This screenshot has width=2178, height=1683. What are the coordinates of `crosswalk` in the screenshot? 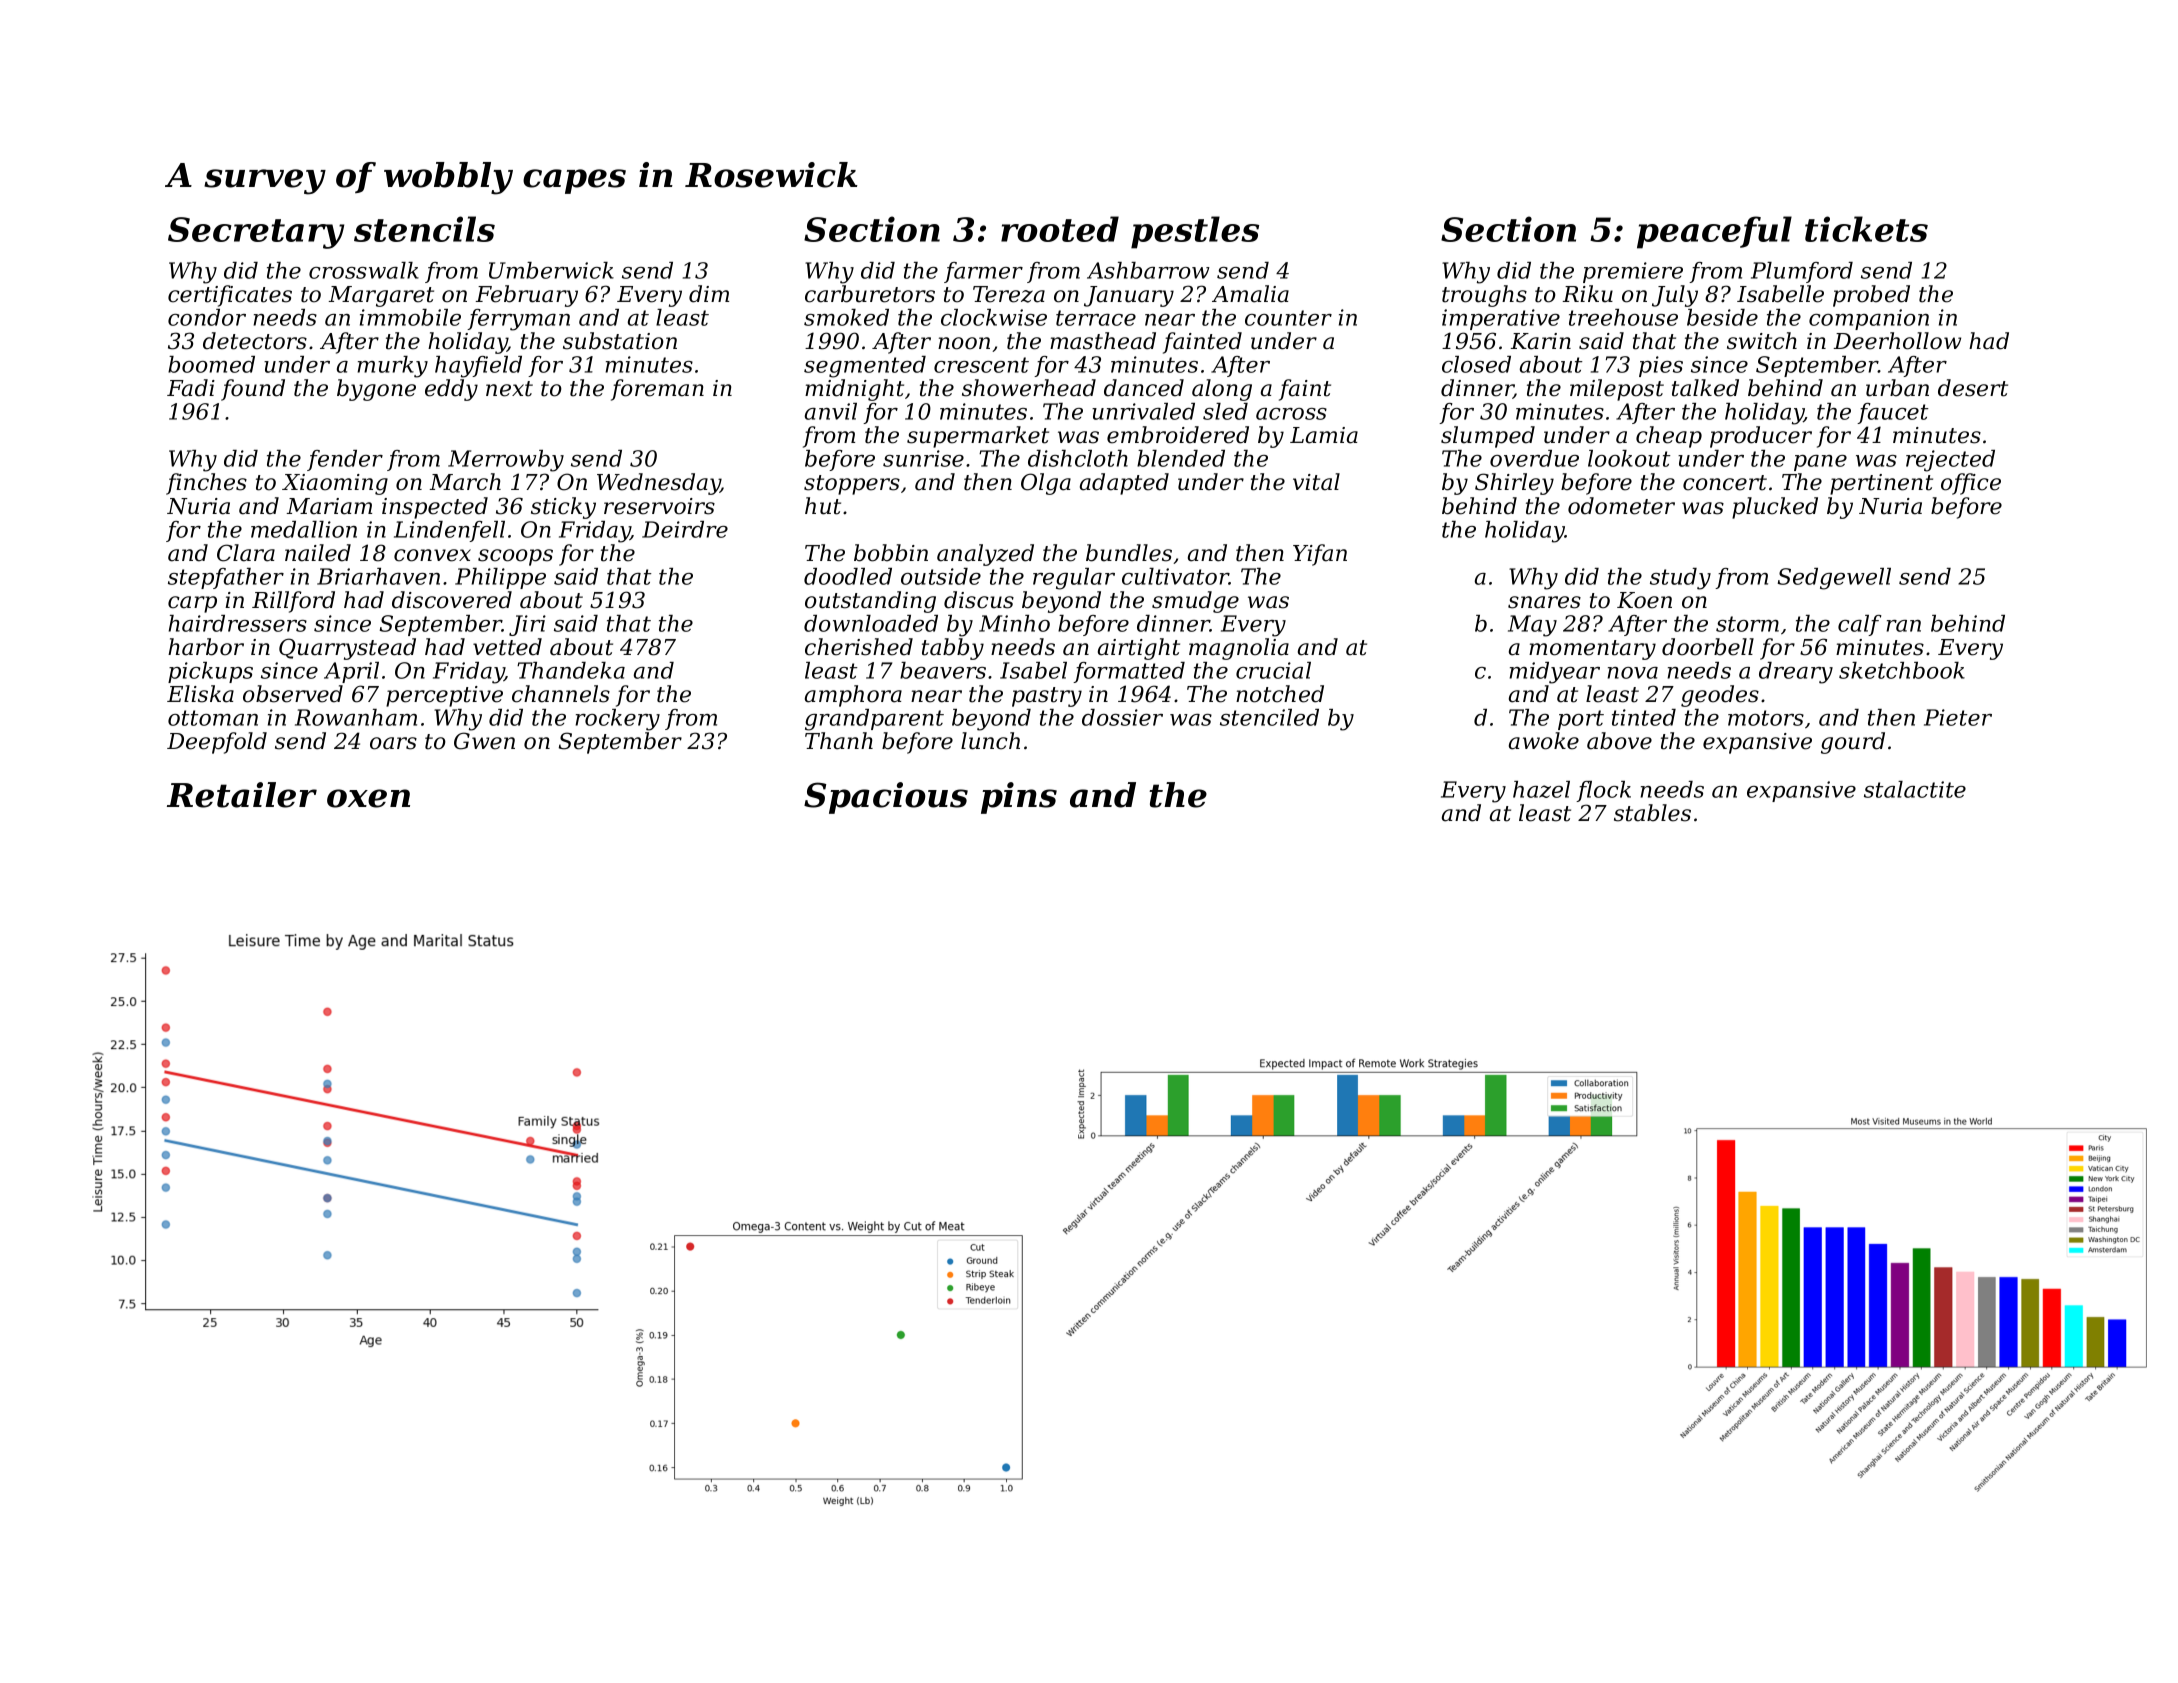 It's located at (364, 270).
